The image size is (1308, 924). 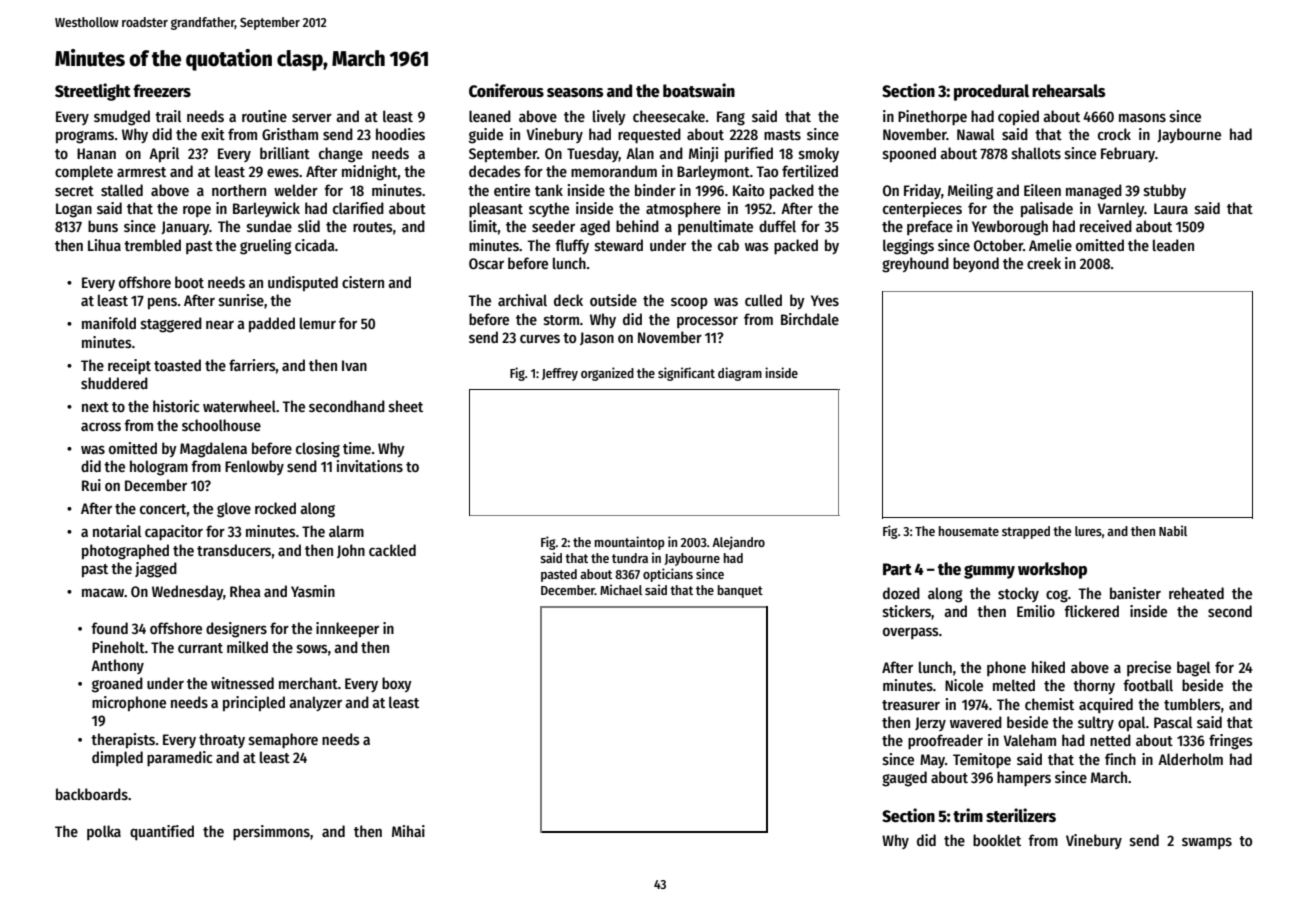 I want to click on diagram, so click(x=740, y=374).
